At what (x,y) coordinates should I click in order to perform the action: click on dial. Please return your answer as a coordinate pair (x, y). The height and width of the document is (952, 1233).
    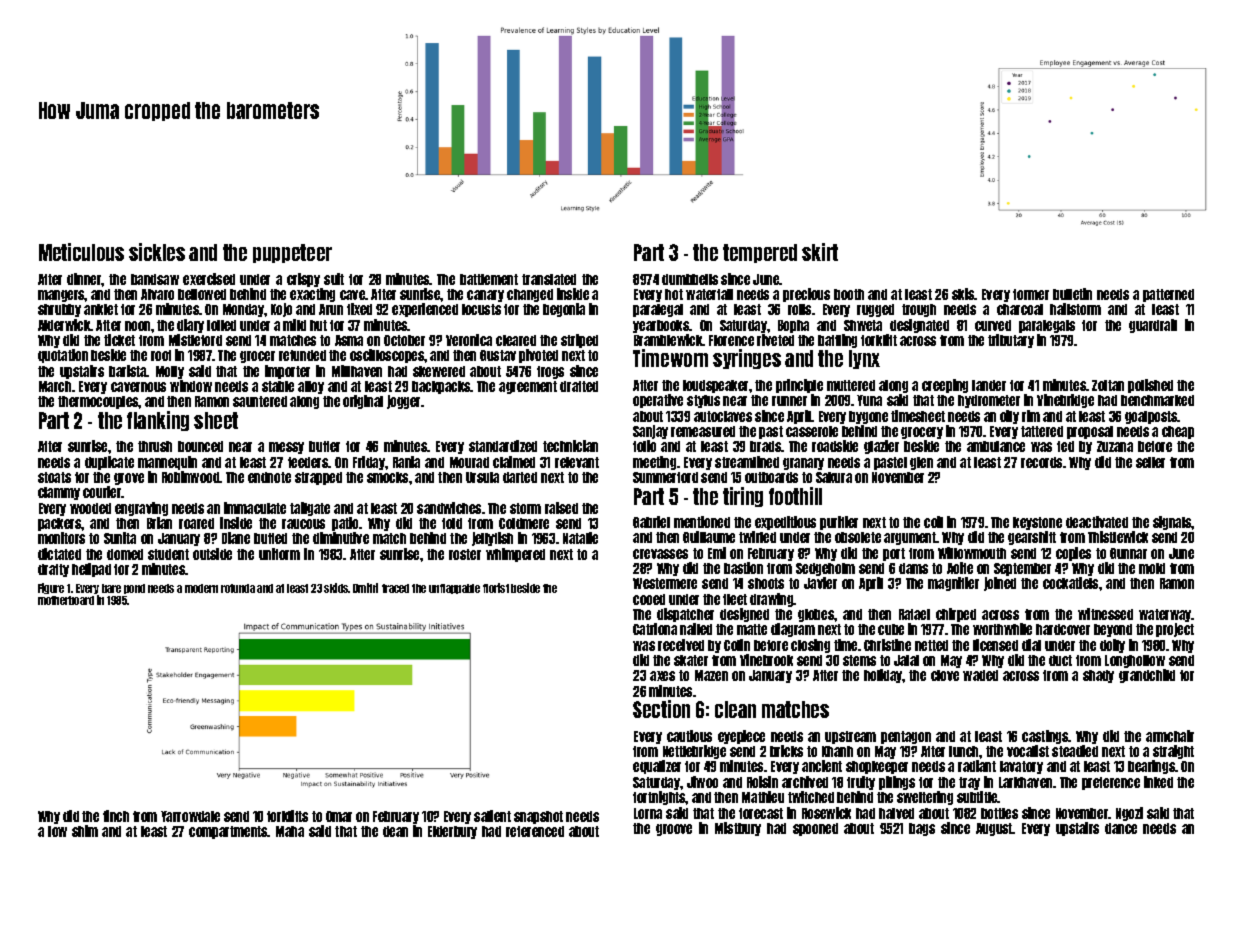
    Looking at the image, I should click on (1031, 645).
